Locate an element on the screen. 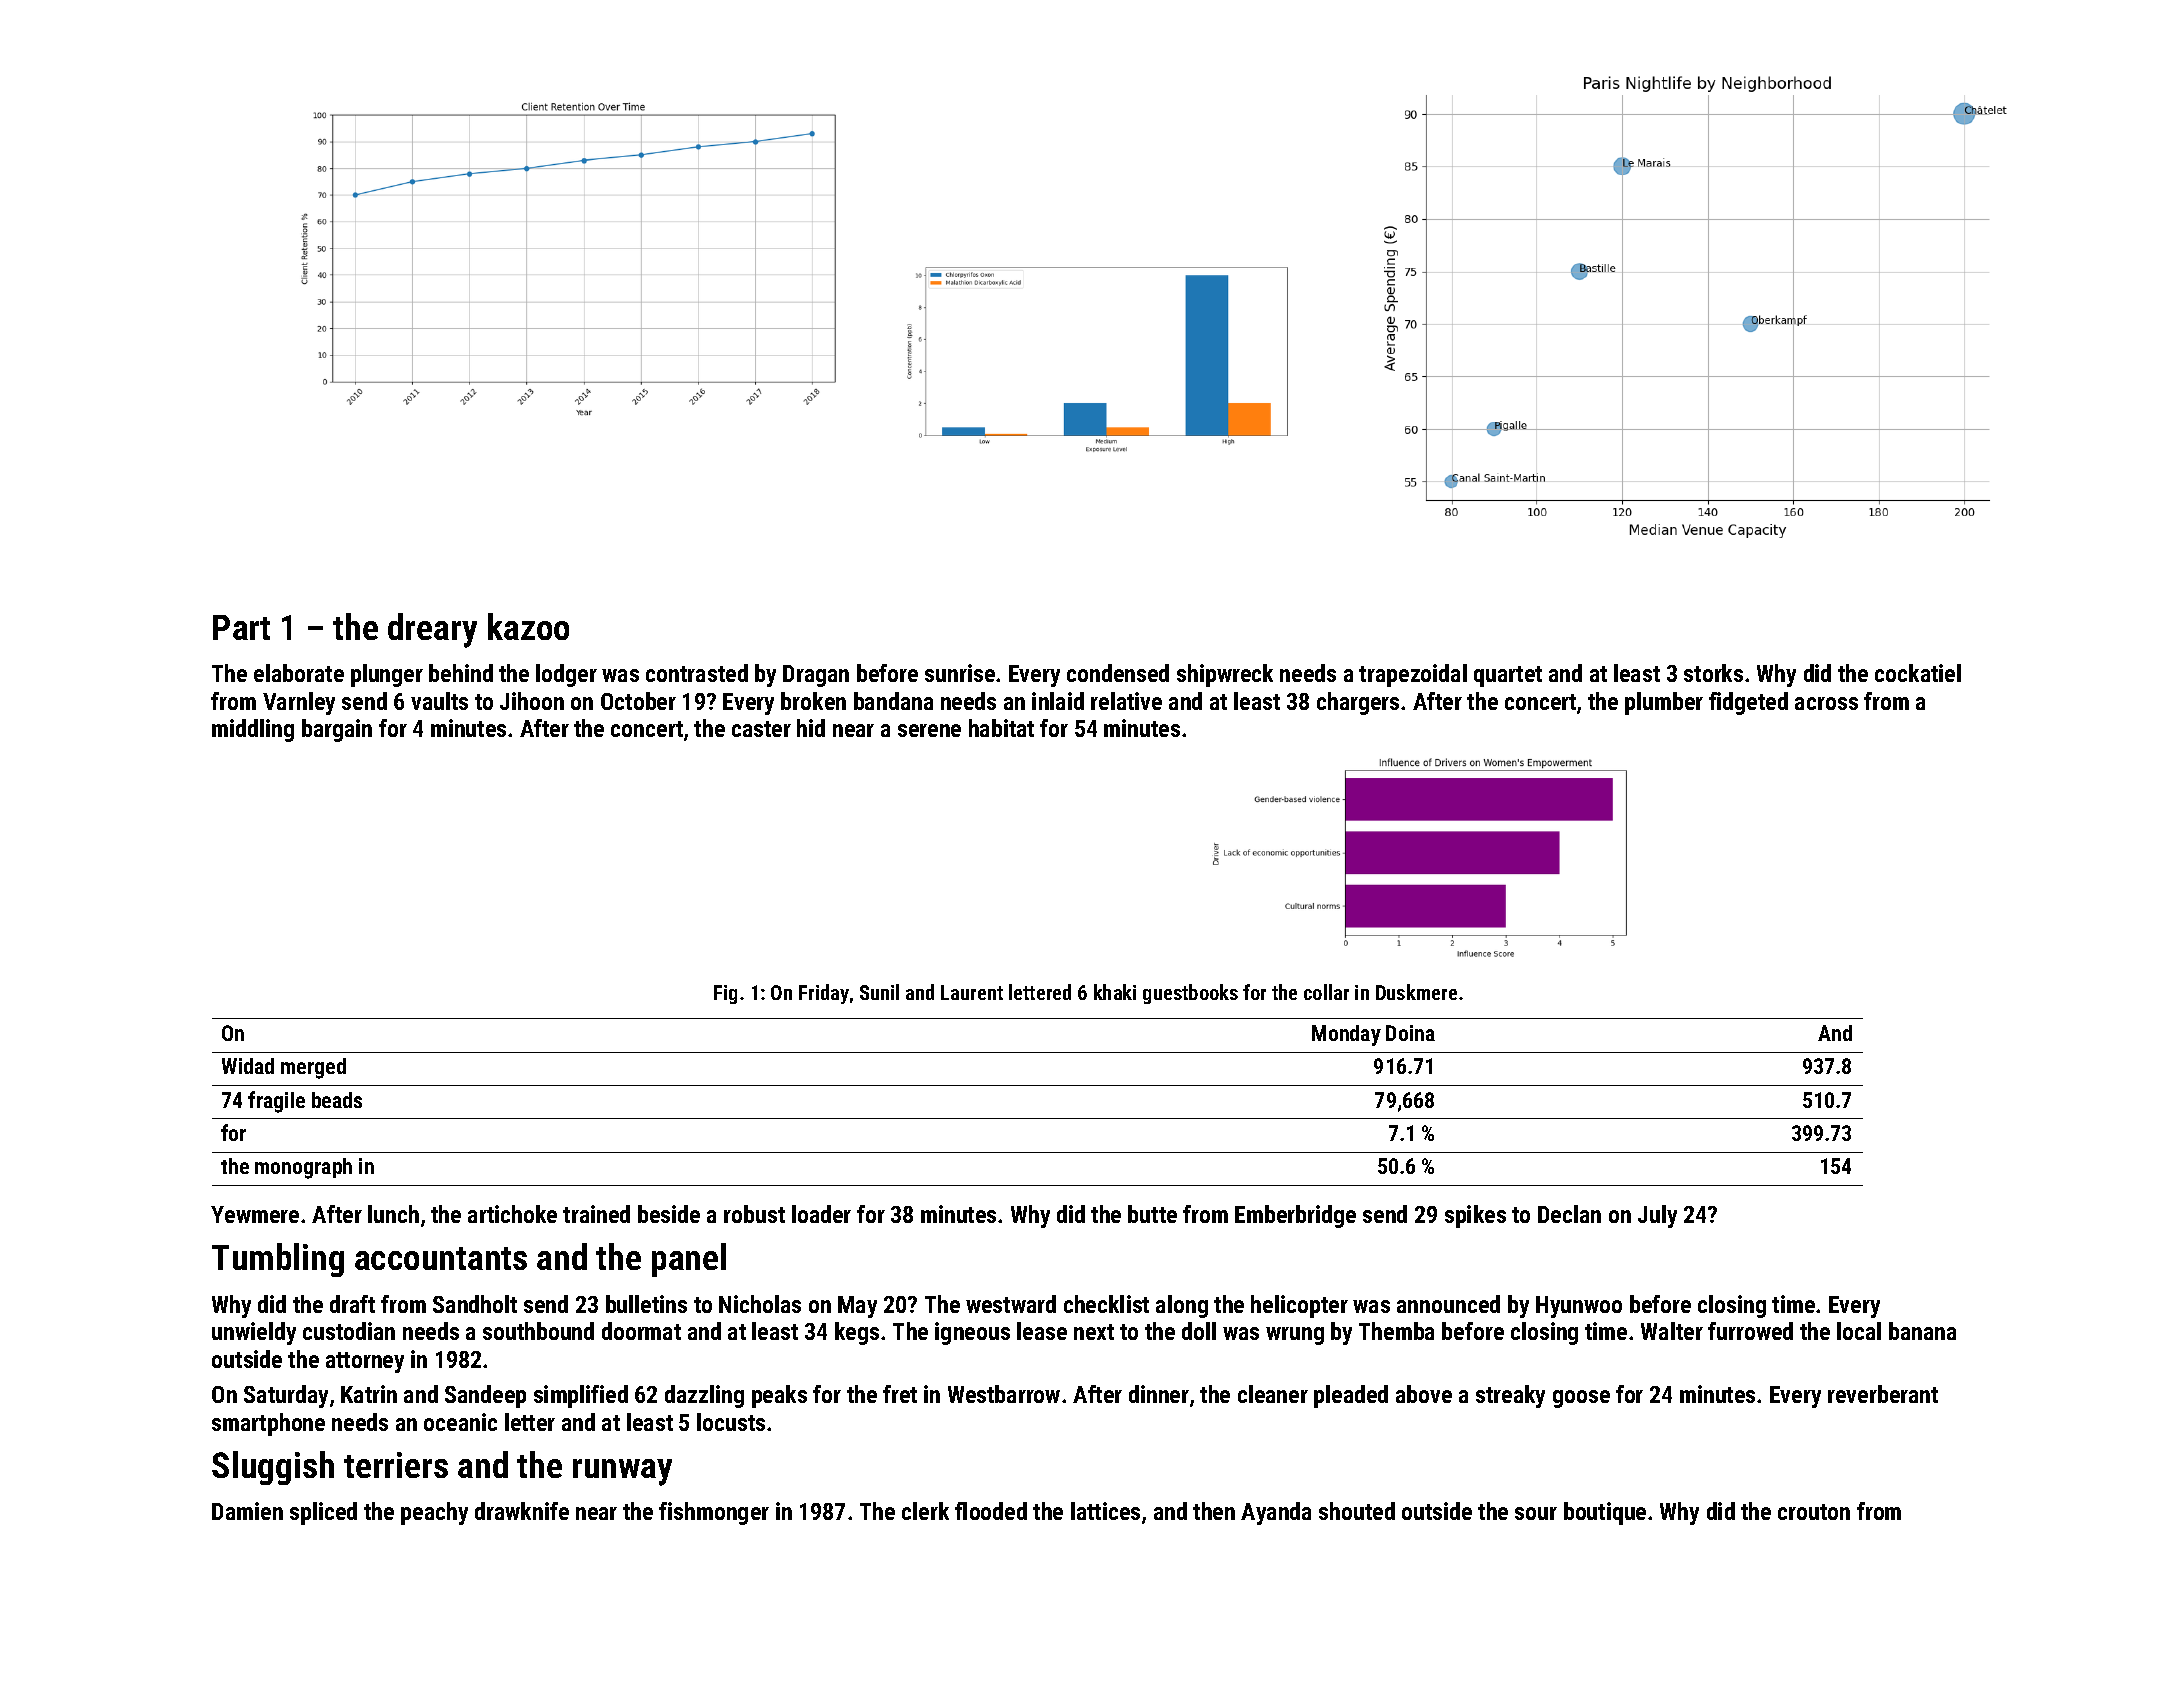  Tumbling is located at coordinates (278, 1260).
